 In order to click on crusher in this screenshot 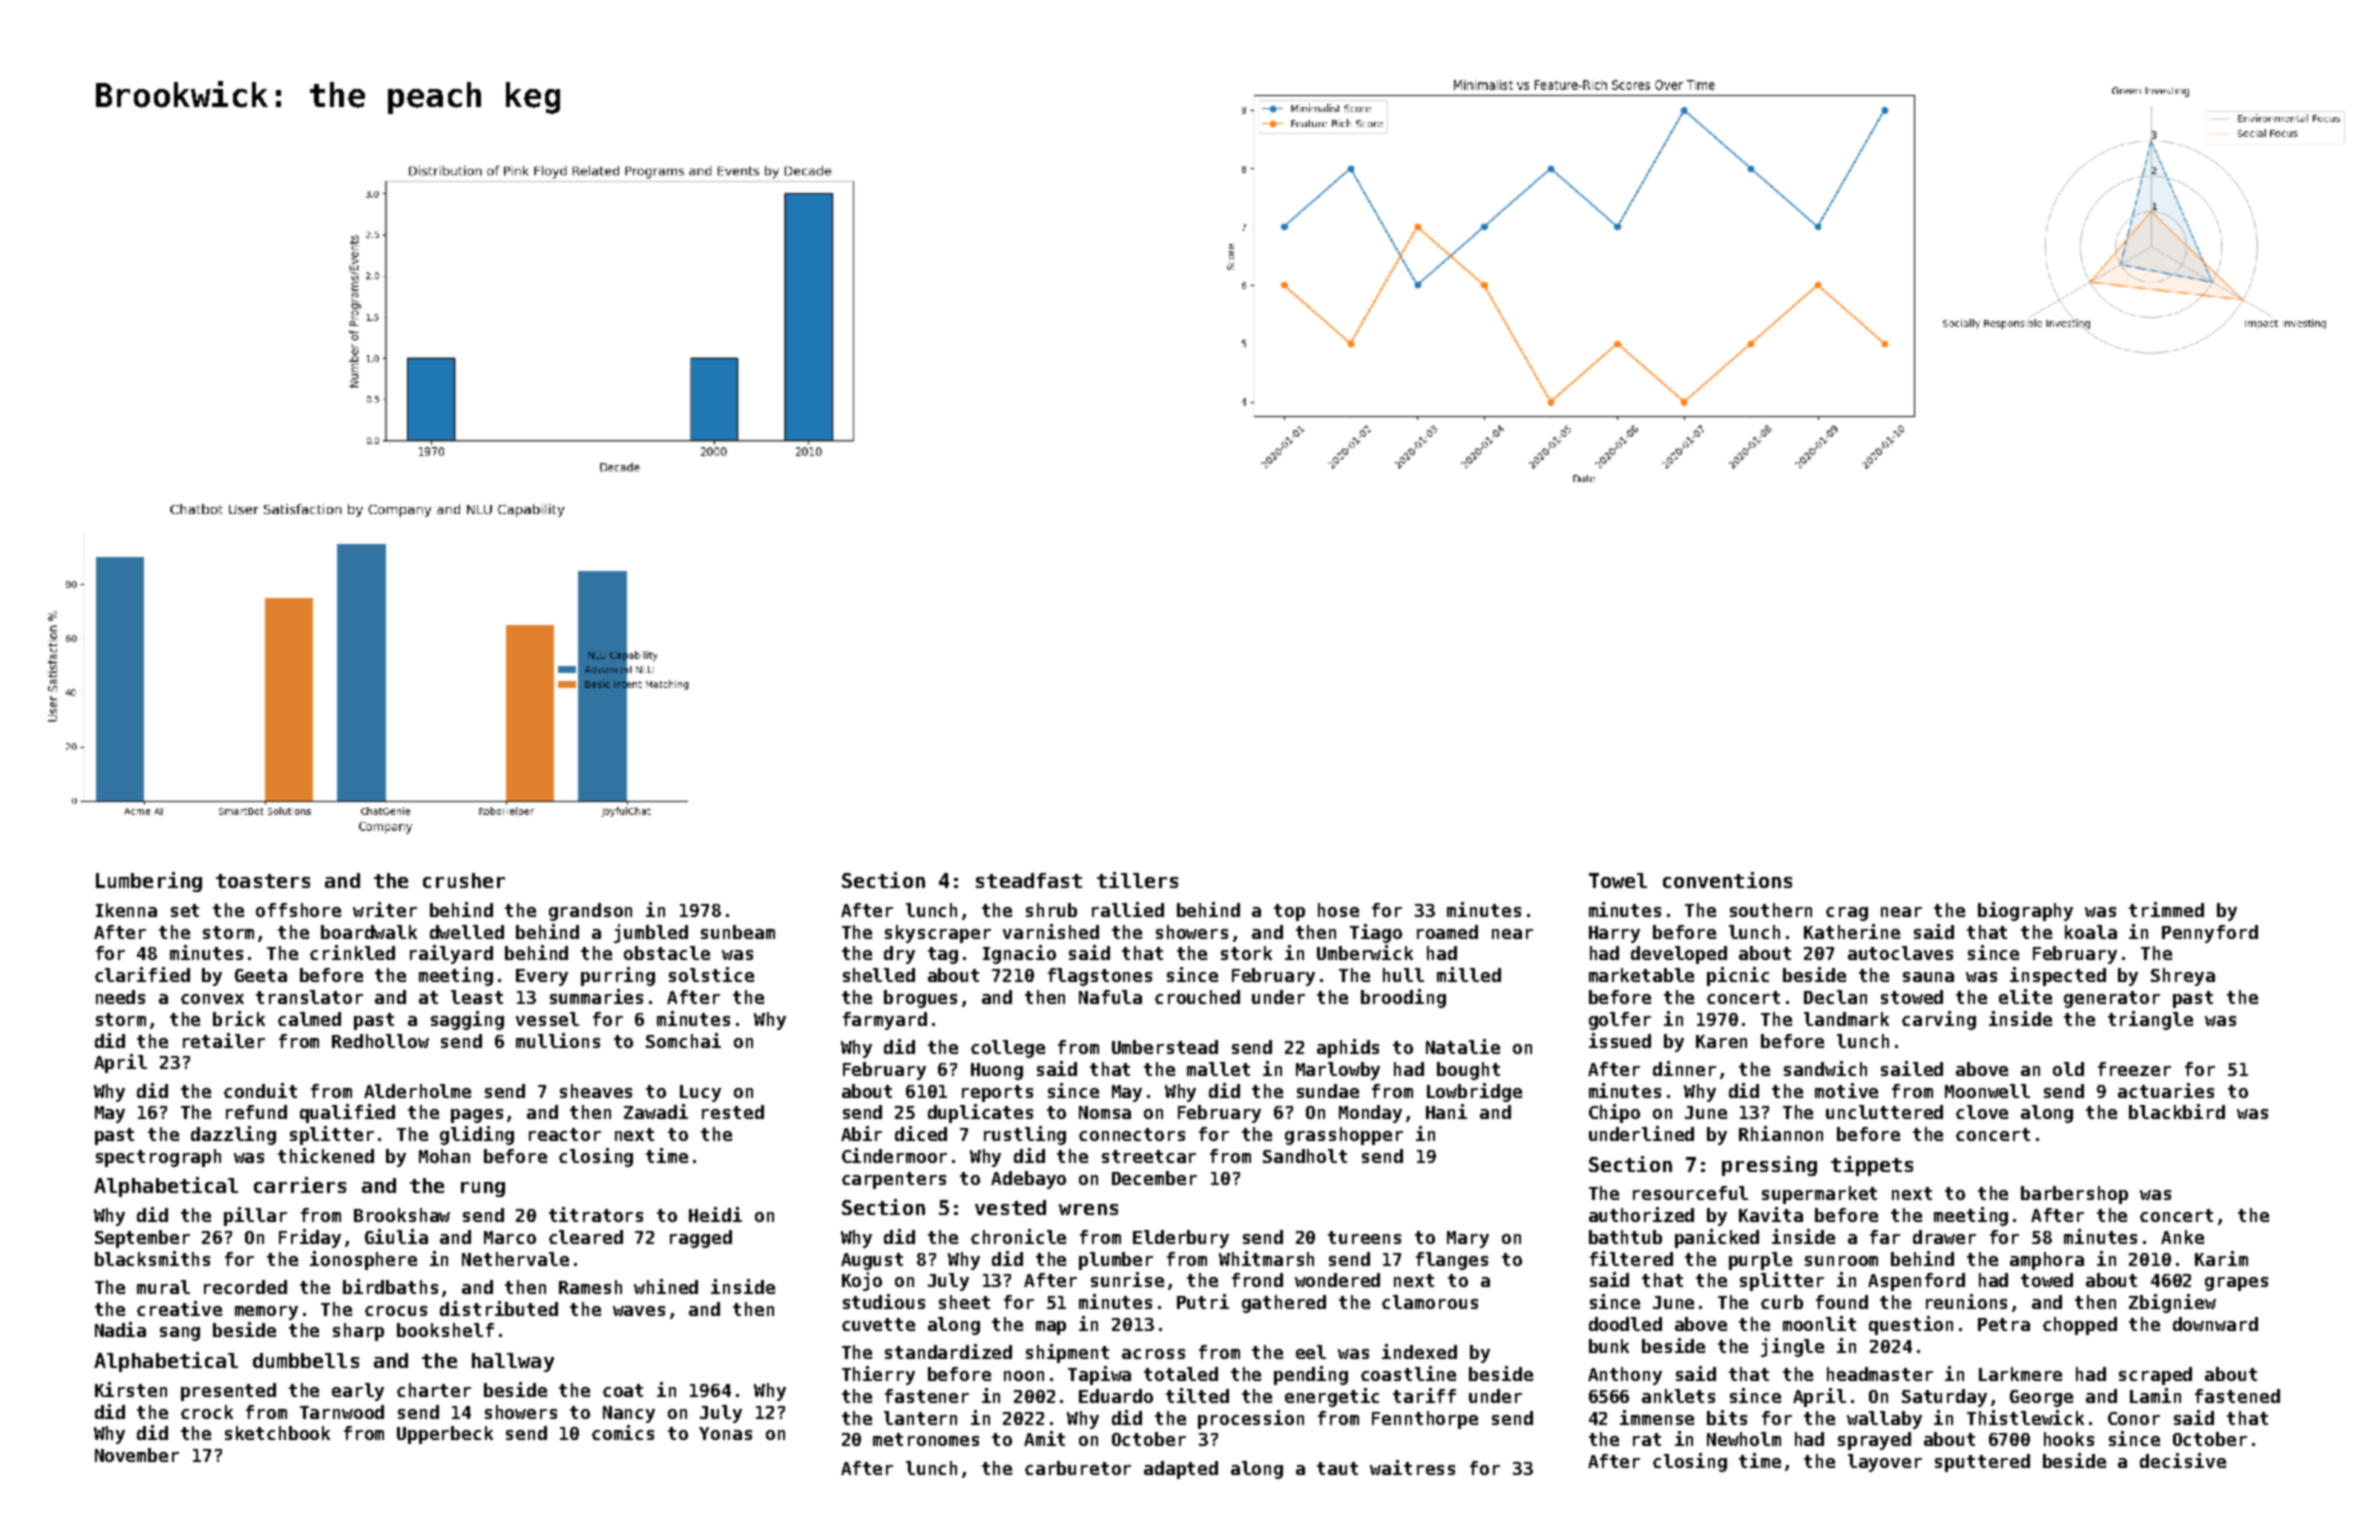, I will do `click(464, 880)`.
